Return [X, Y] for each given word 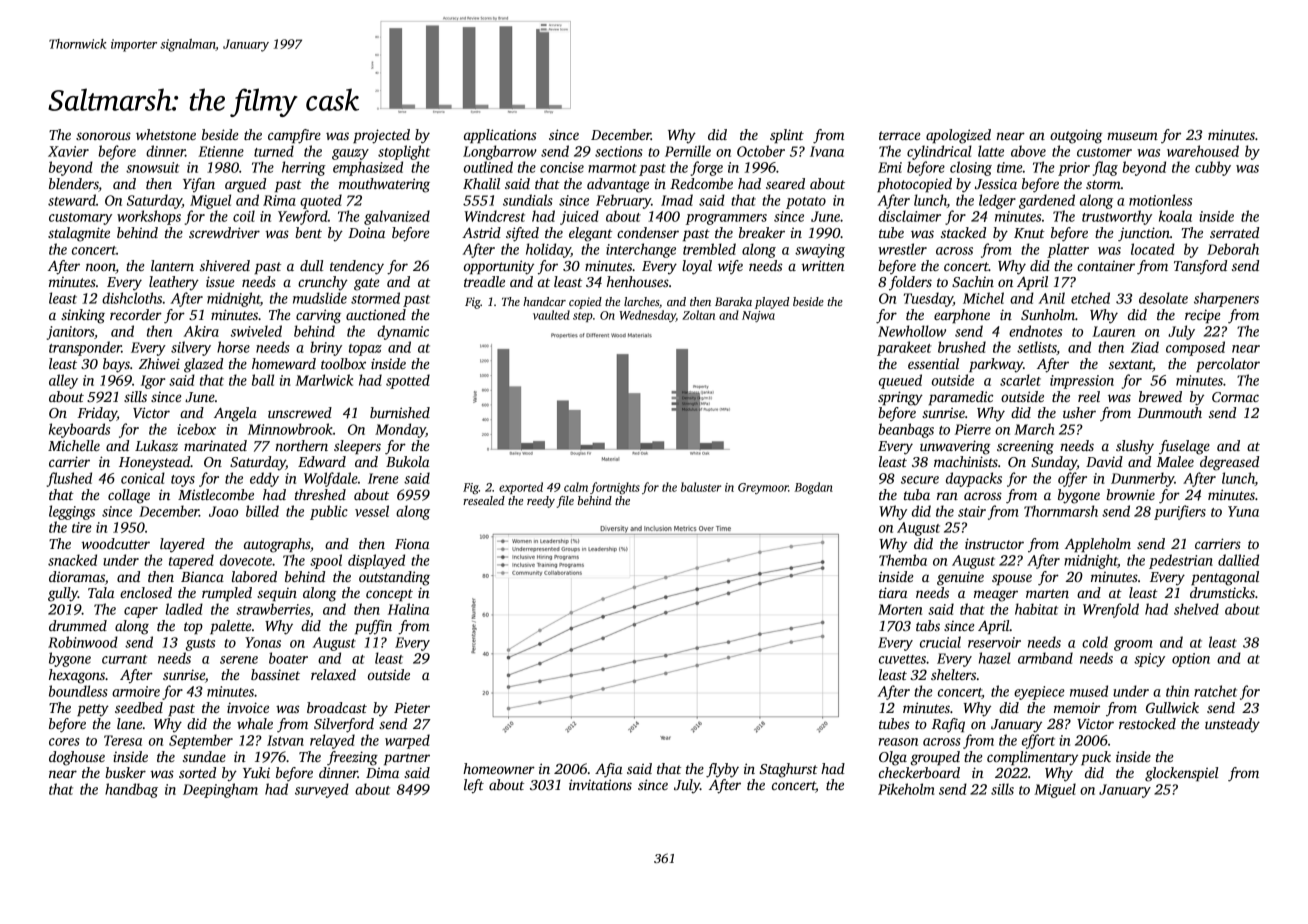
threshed [320, 494]
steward [72, 200]
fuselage [1184, 447]
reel [1089, 396]
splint [787, 136]
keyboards [79, 430]
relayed [332, 741]
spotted [408, 381]
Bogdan [813, 488]
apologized [958, 136]
